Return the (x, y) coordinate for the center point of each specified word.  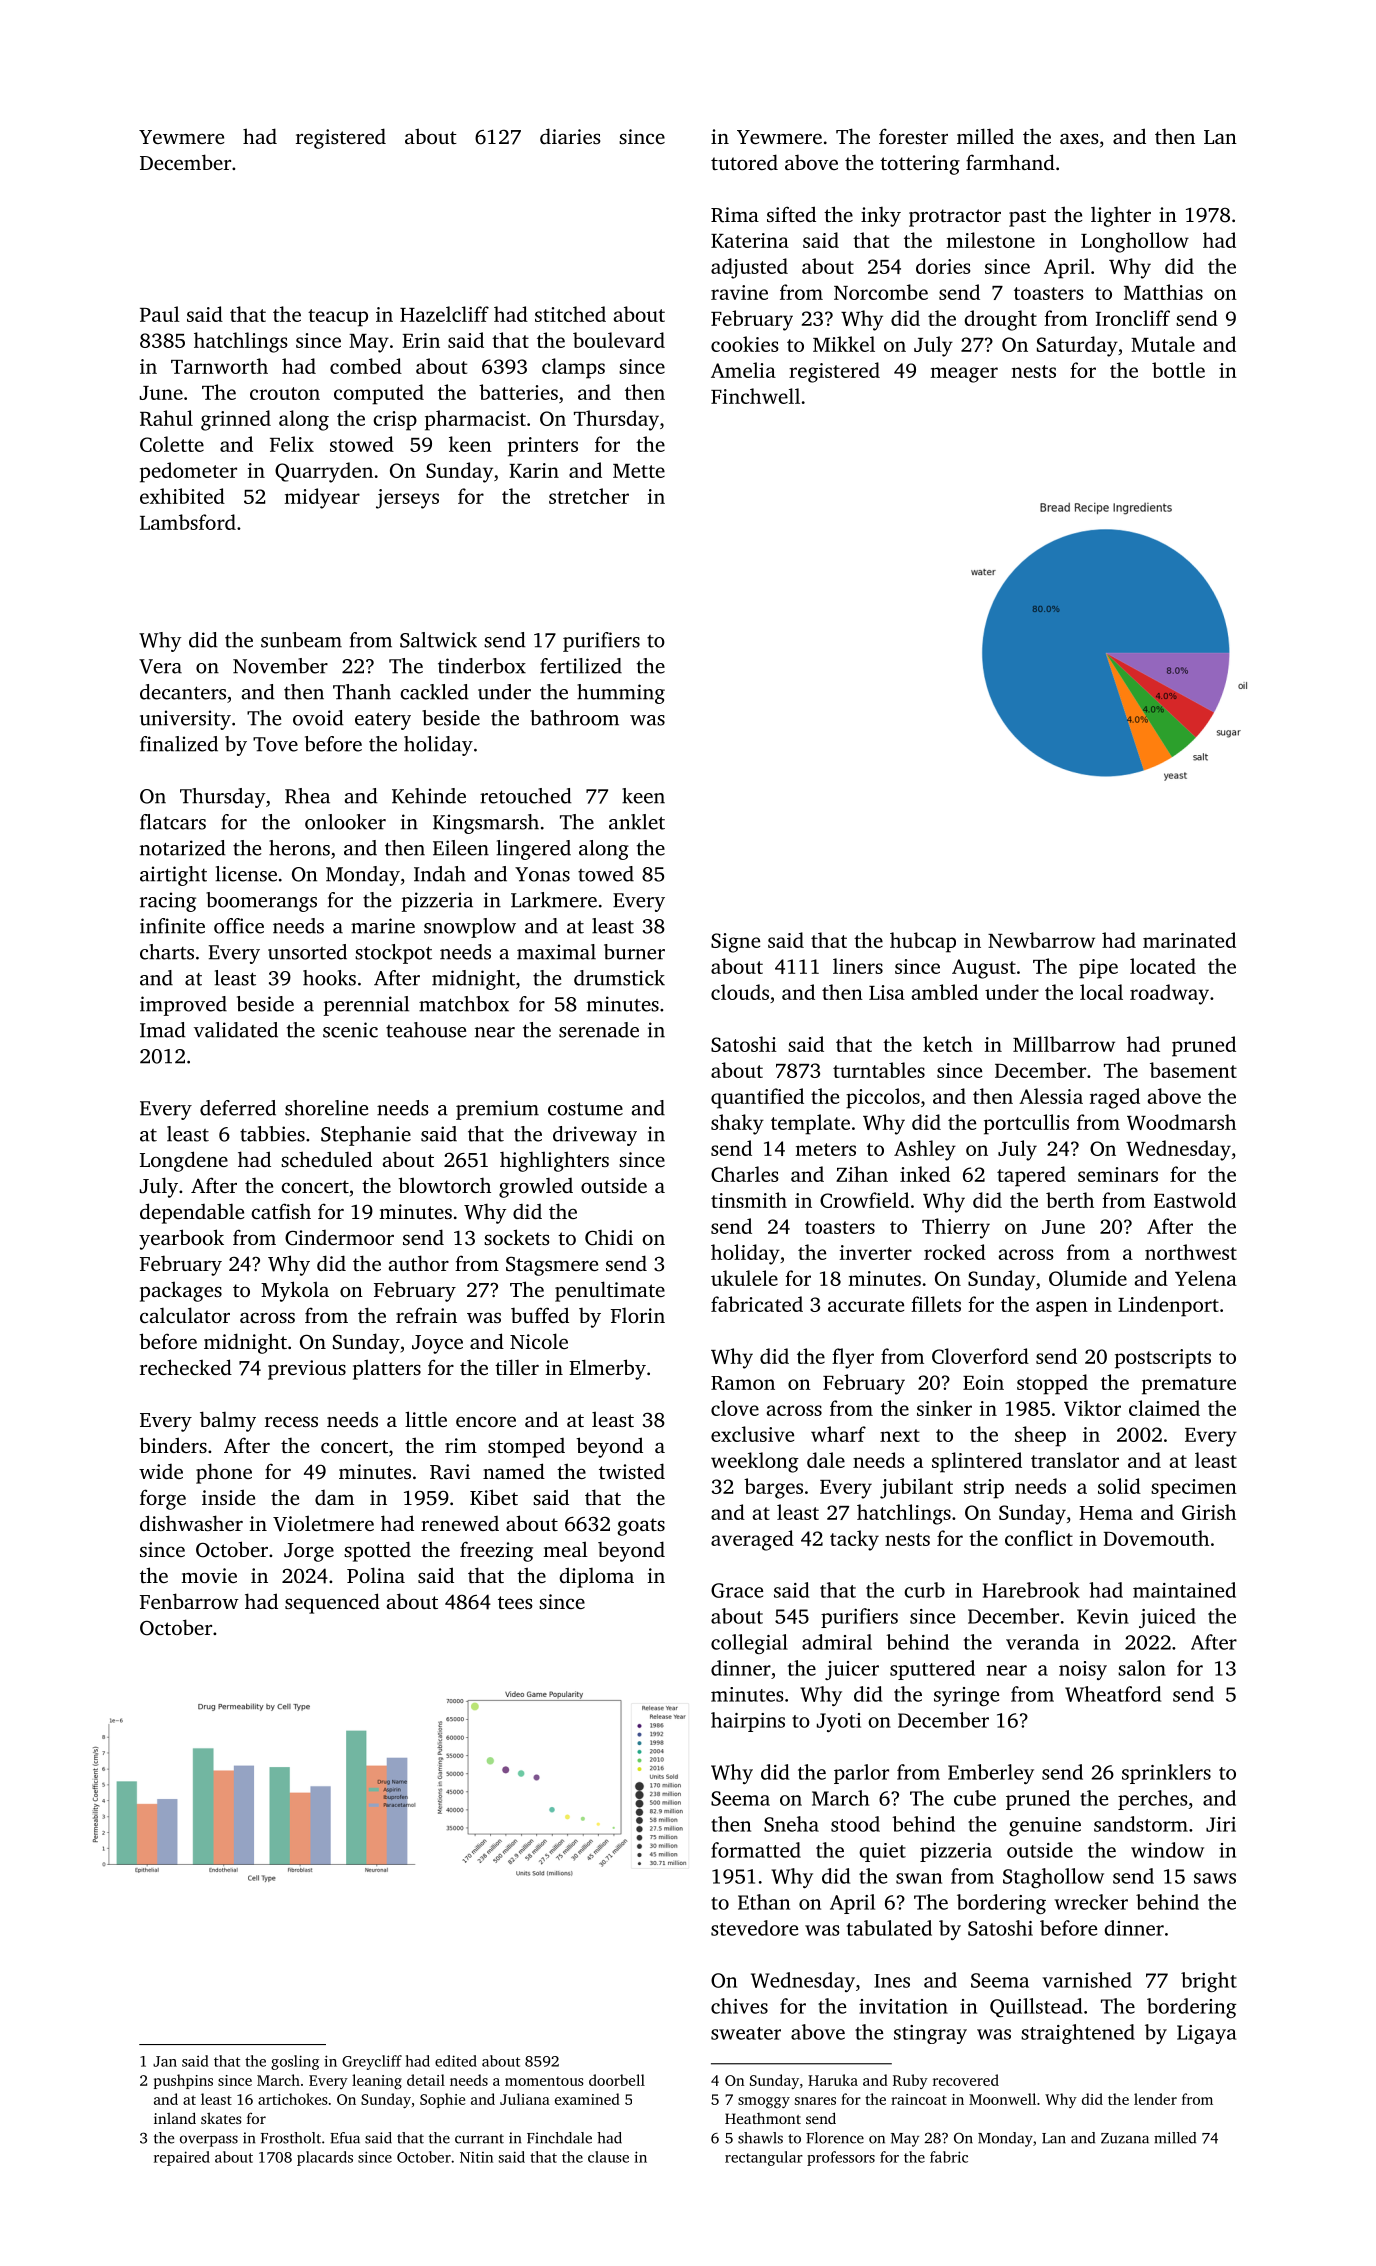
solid (1119, 1486)
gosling (295, 2062)
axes (1079, 138)
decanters (183, 692)
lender (1155, 2099)
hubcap (923, 942)
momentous (544, 2081)
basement (1193, 1070)
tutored (744, 162)
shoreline (326, 1108)
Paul (160, 314)
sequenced (332, 1603)
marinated (1189, 940)
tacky (854, 1540)
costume (585, 1109)
